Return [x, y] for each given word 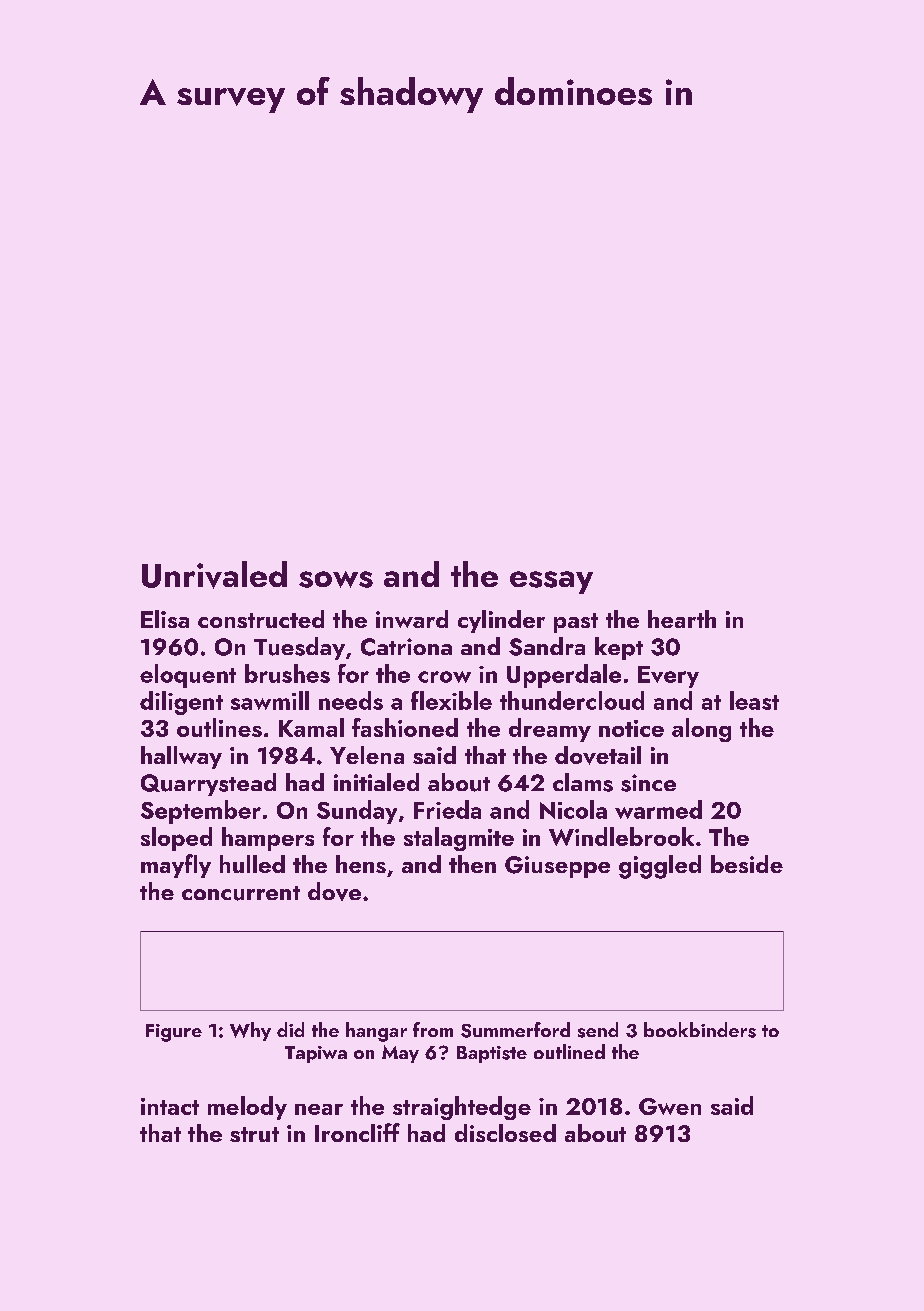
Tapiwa [316, 1054]
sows [336, 579]
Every [668, 677]
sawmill [270, 700]
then [472, 864]
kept [619, 648]
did [290, 1029]
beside [747, 864]
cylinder [501, 621]
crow [444, 677]
